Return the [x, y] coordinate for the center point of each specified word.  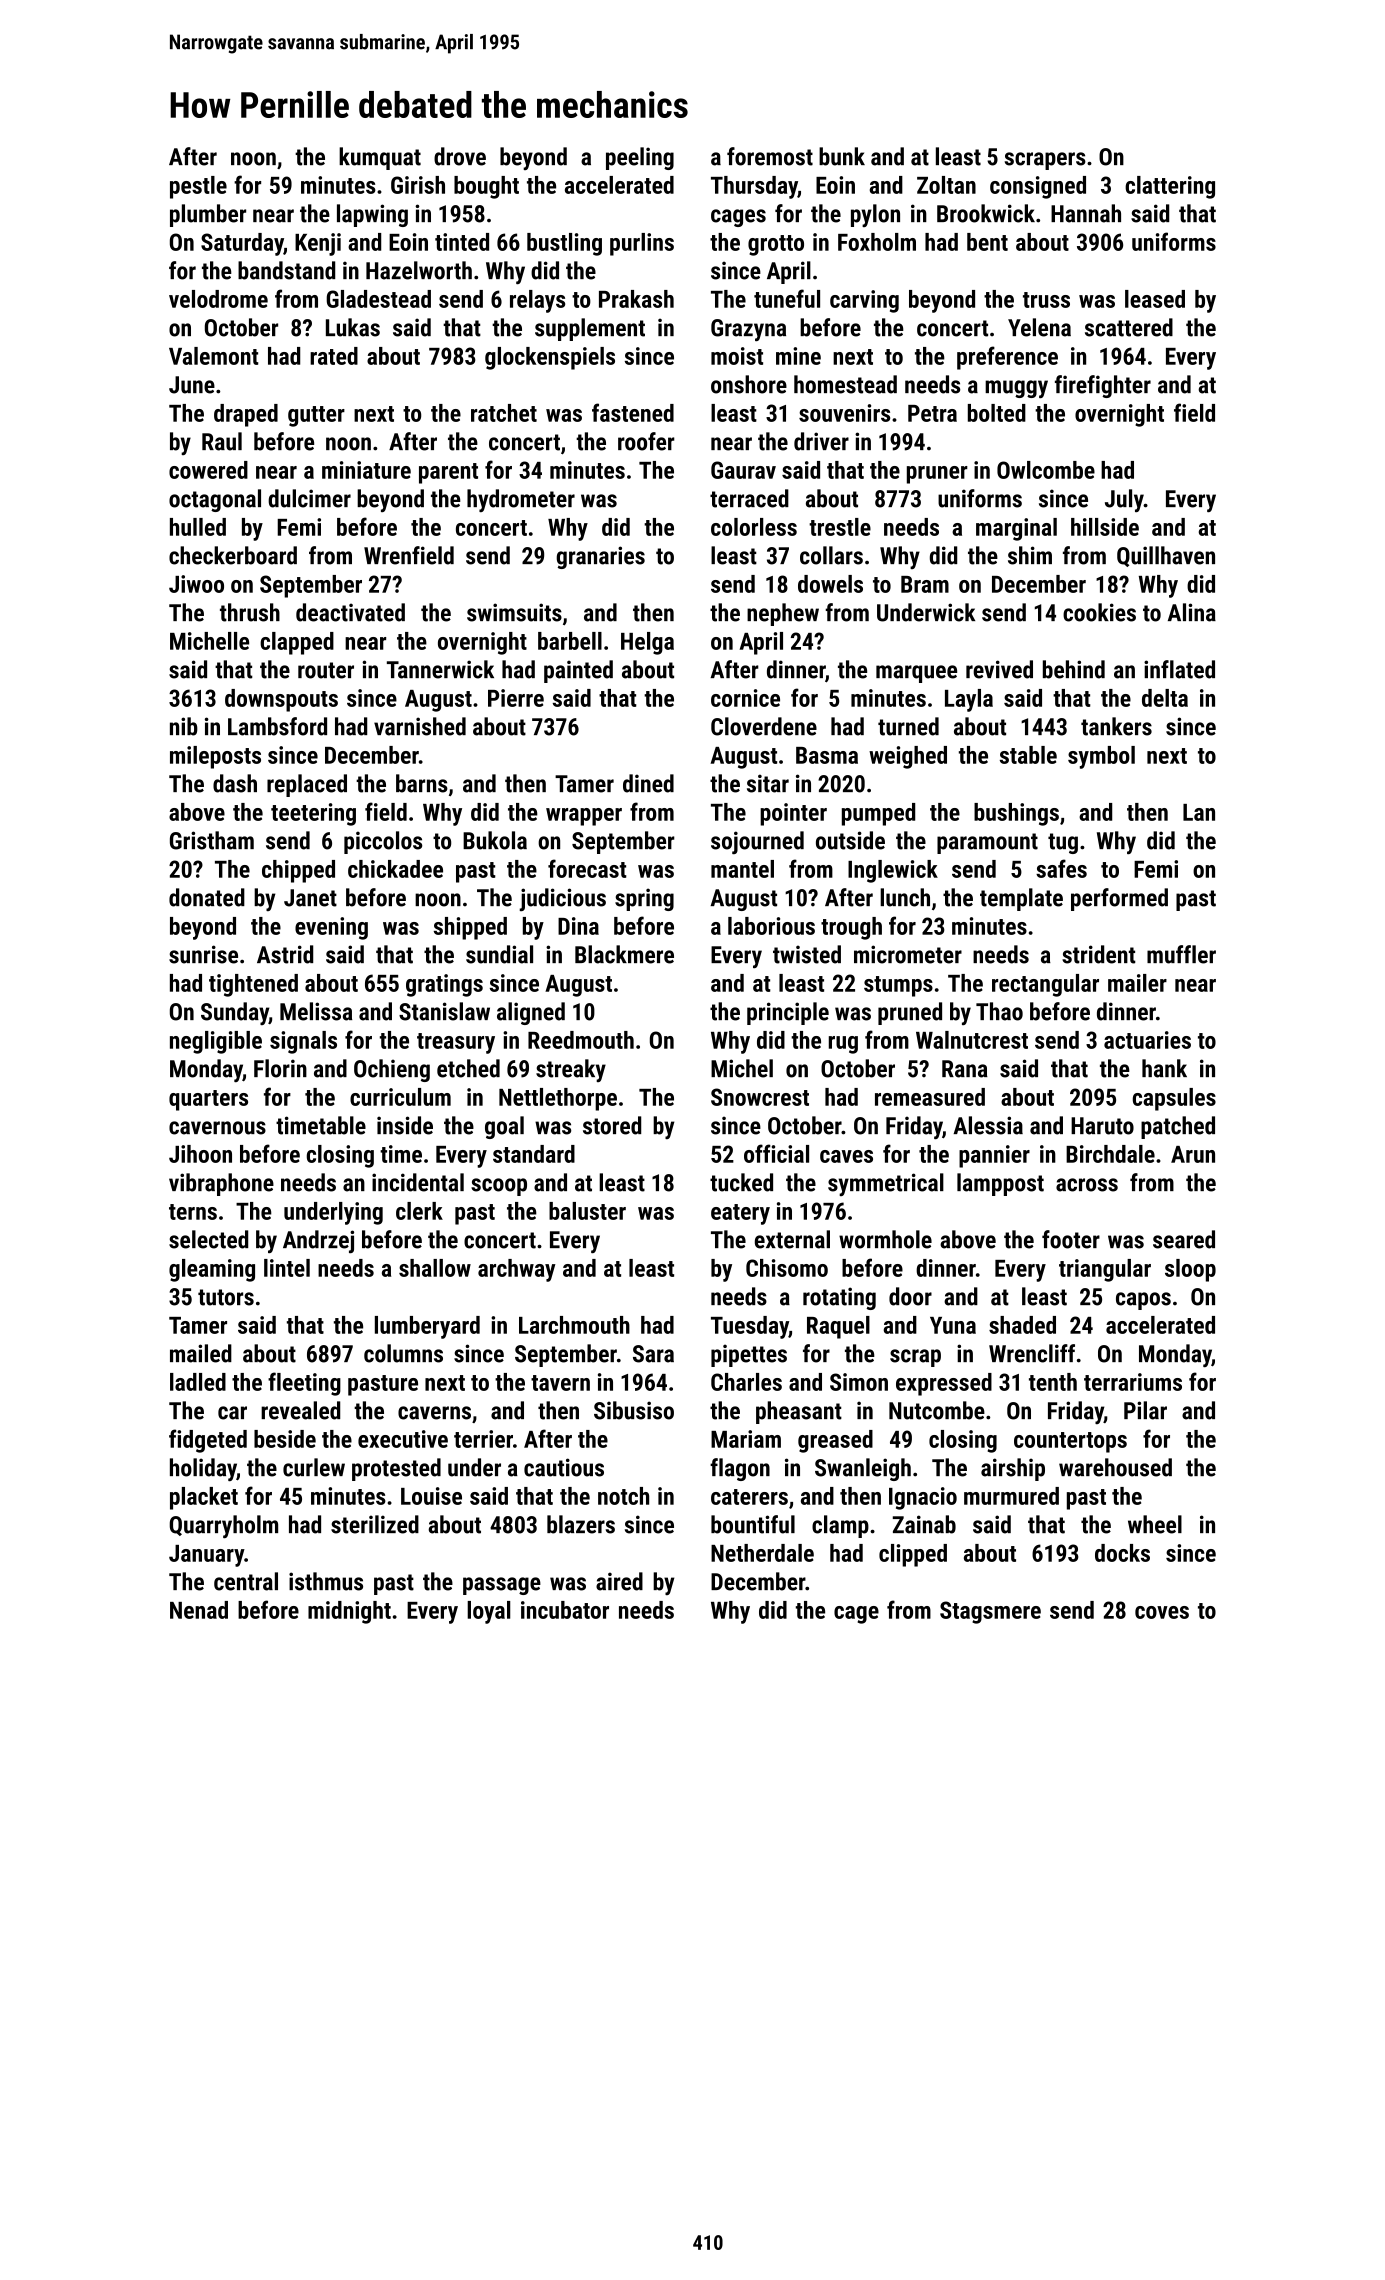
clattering [1170, 187]
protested [396, 1469]
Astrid [285, 954]
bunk [842, 156]
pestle [198, 187]
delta [1165, 698]
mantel [742, 869]
